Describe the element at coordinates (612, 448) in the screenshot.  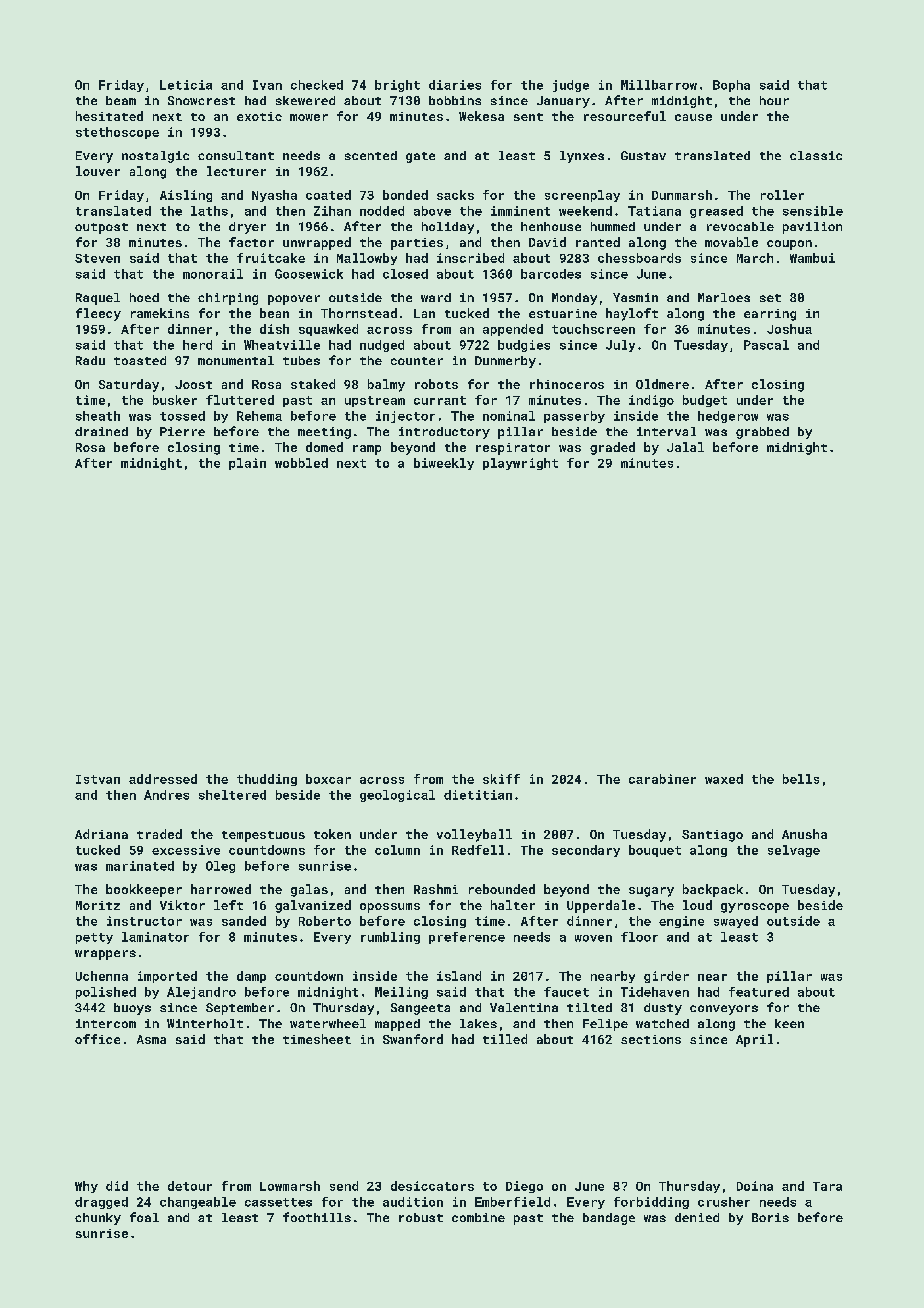
I see `graded` at that location.
